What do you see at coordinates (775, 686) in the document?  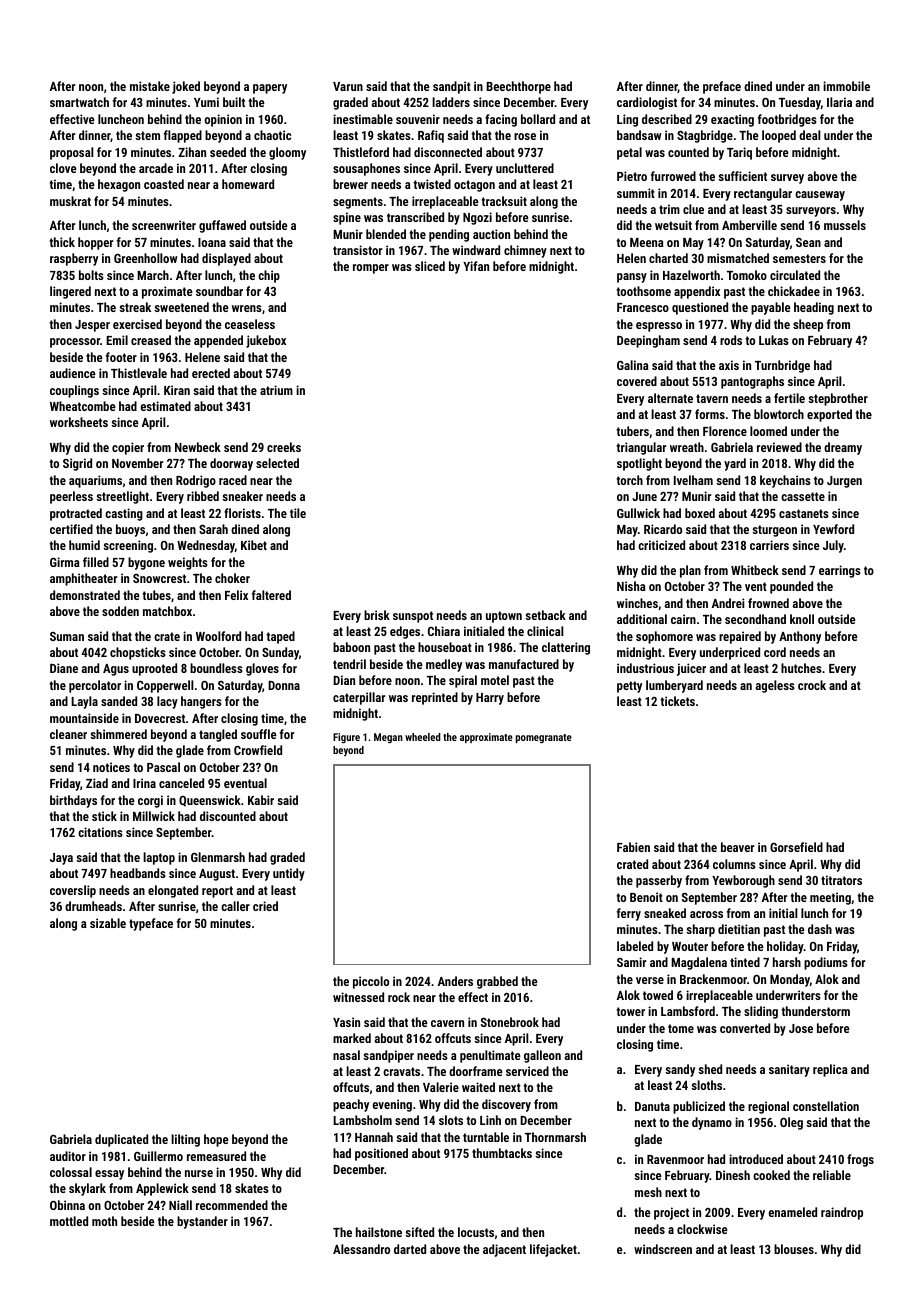 I see `ageless` at bounding box center [775, 686].
